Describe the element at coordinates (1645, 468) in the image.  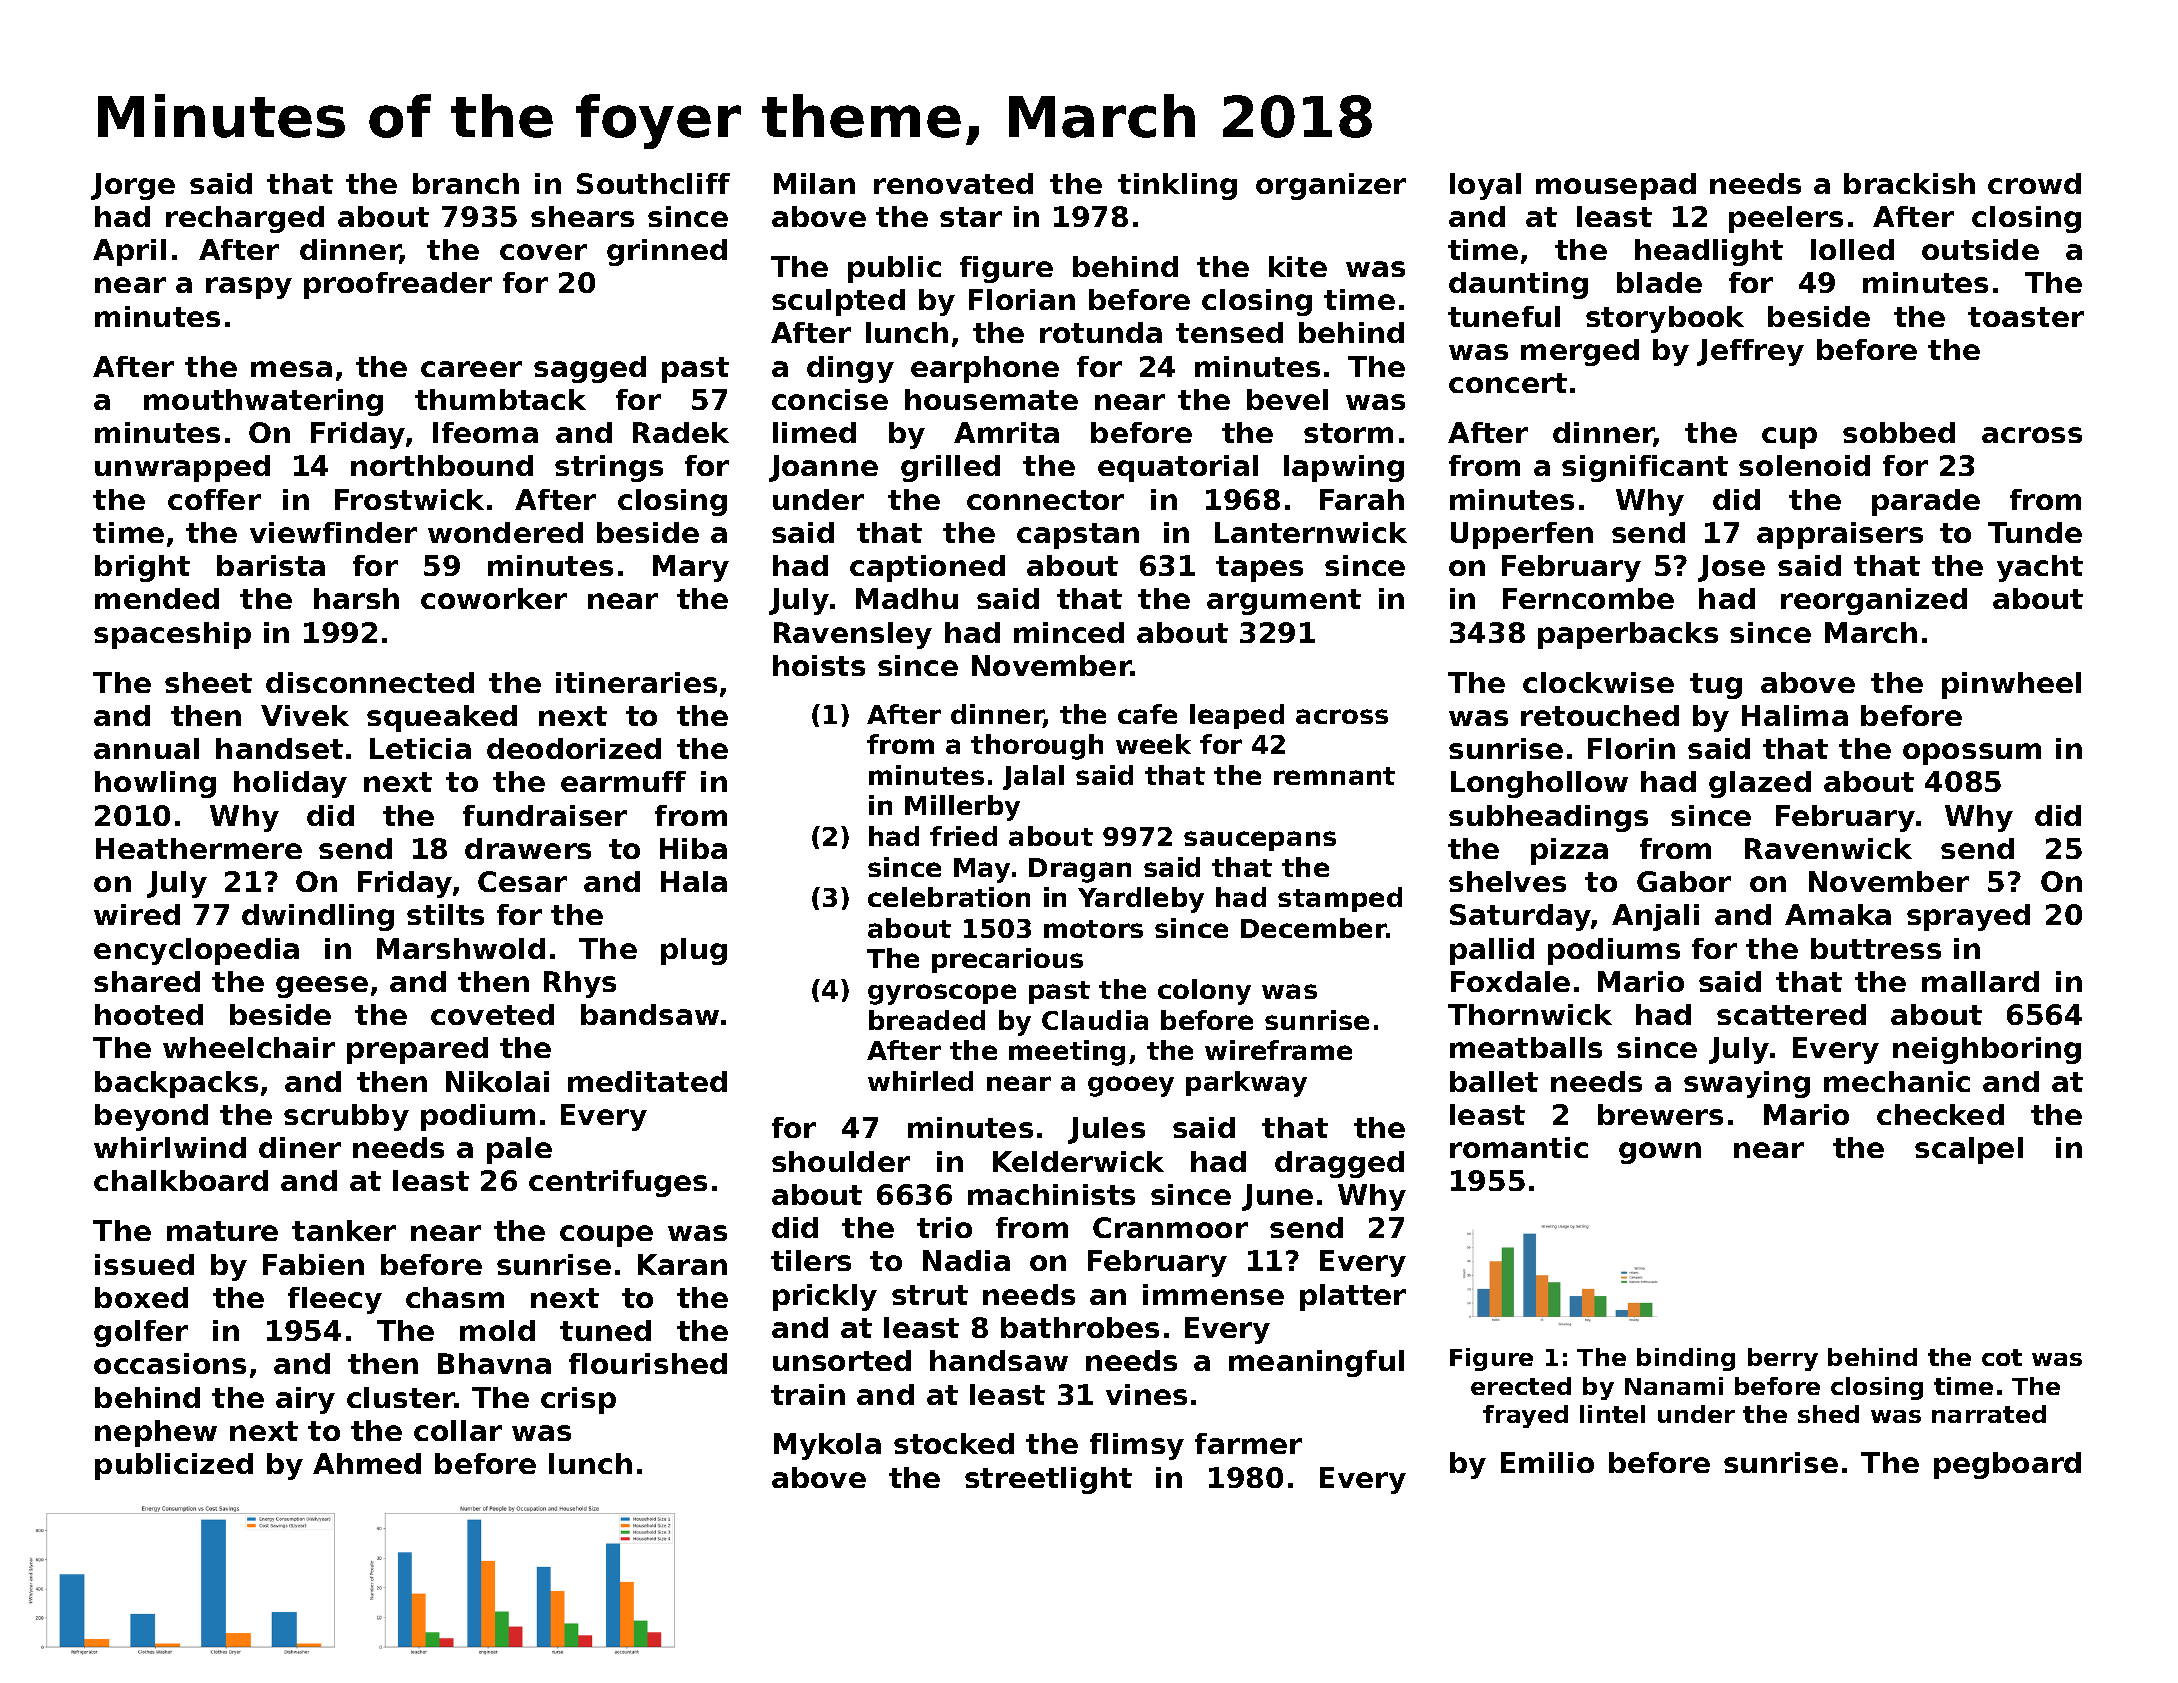
I see `significant` at that location.
